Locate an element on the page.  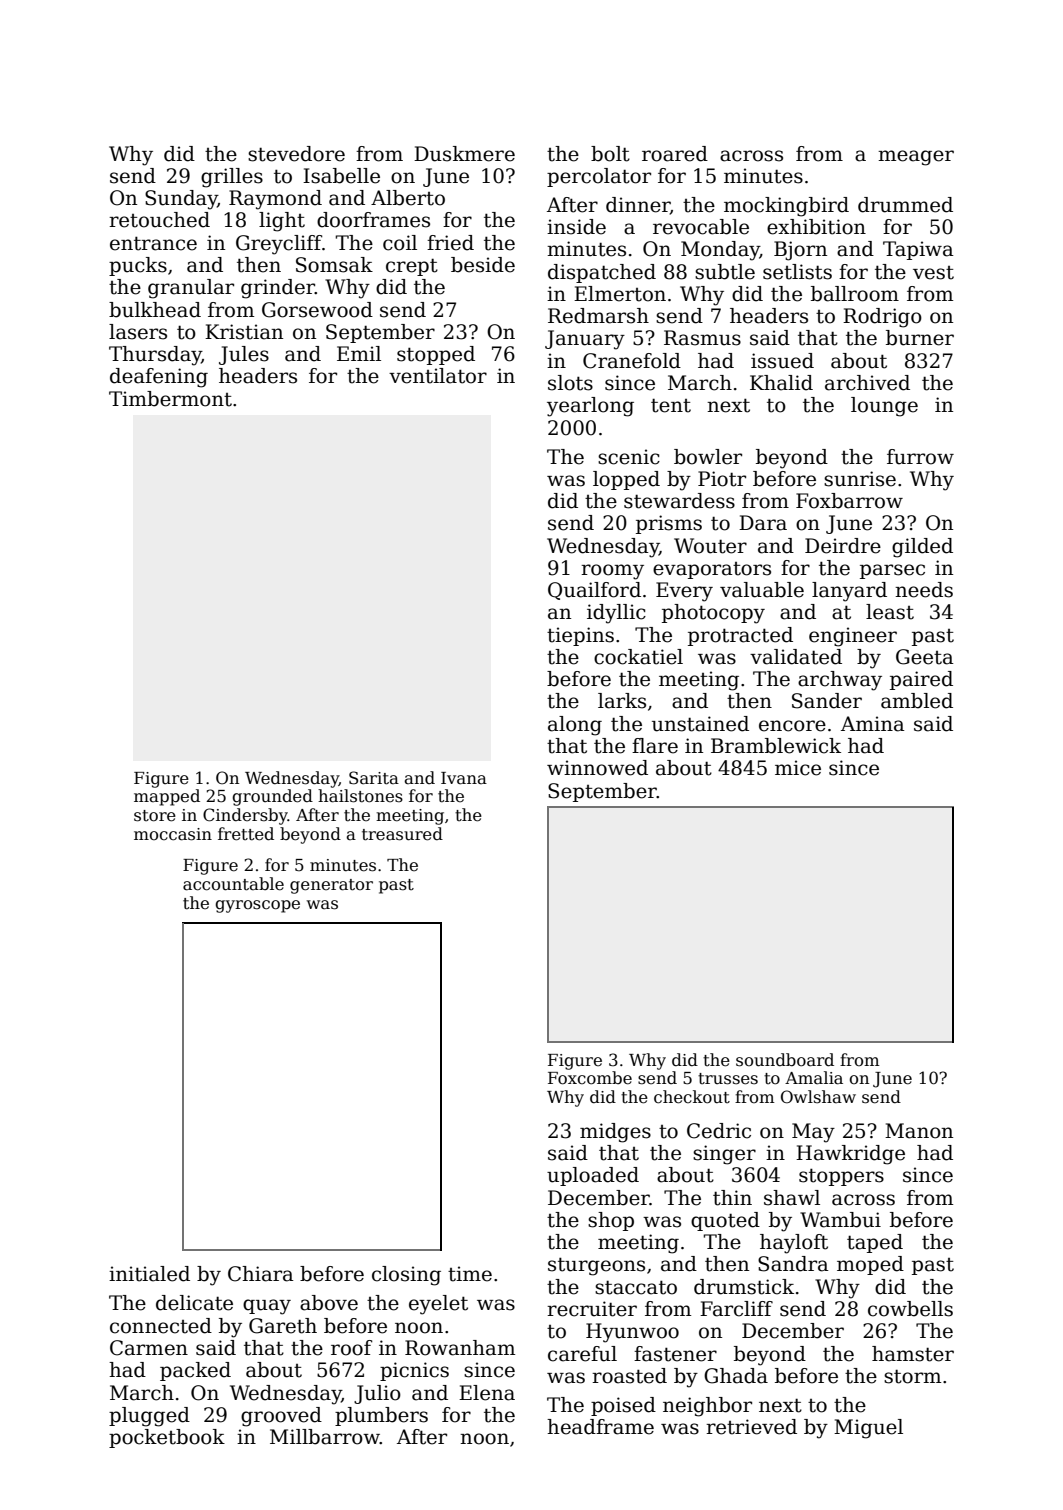
drumstick is located at coordinates (744, 1287).
